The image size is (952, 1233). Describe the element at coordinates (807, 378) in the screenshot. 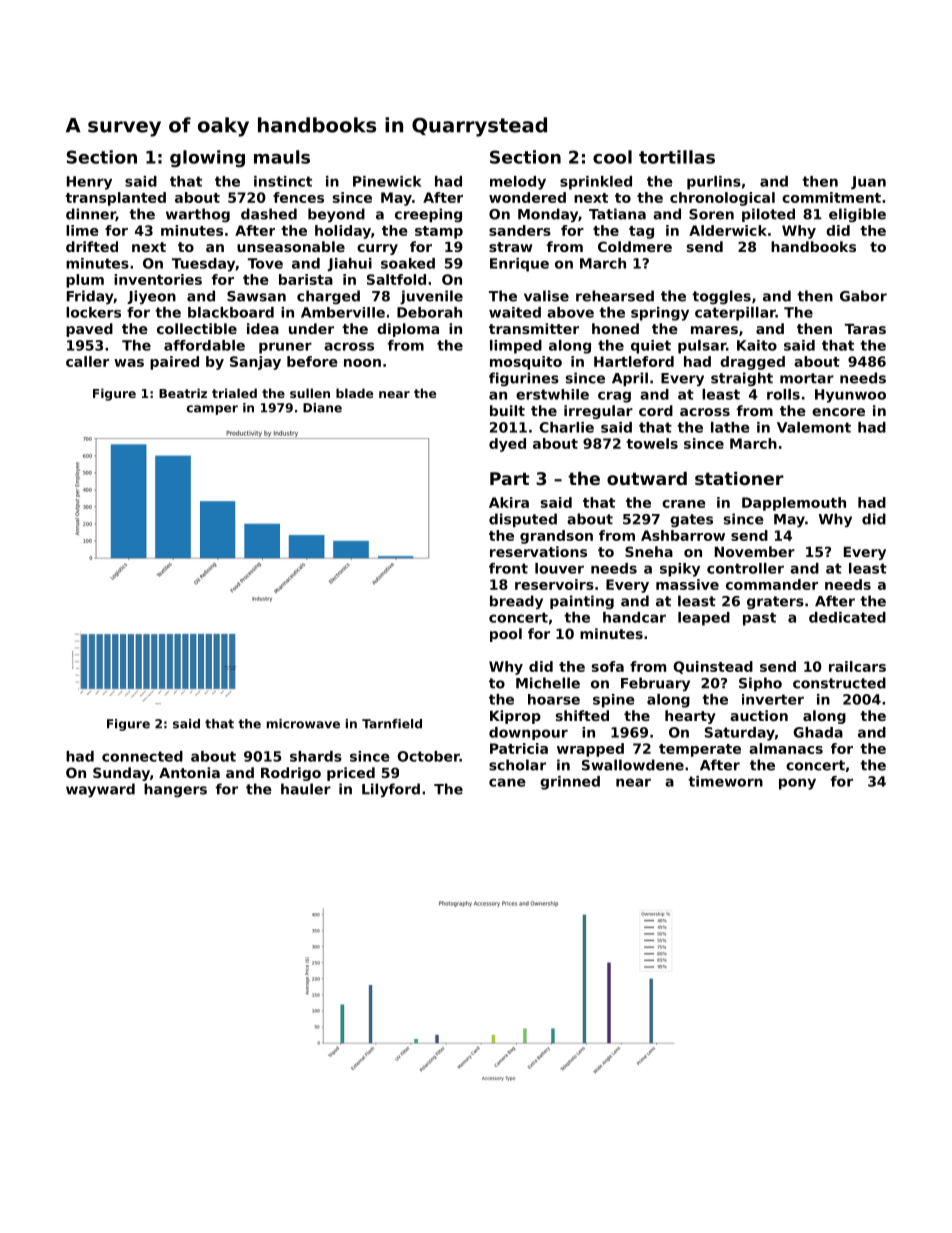

I see `mortar` at that location.
